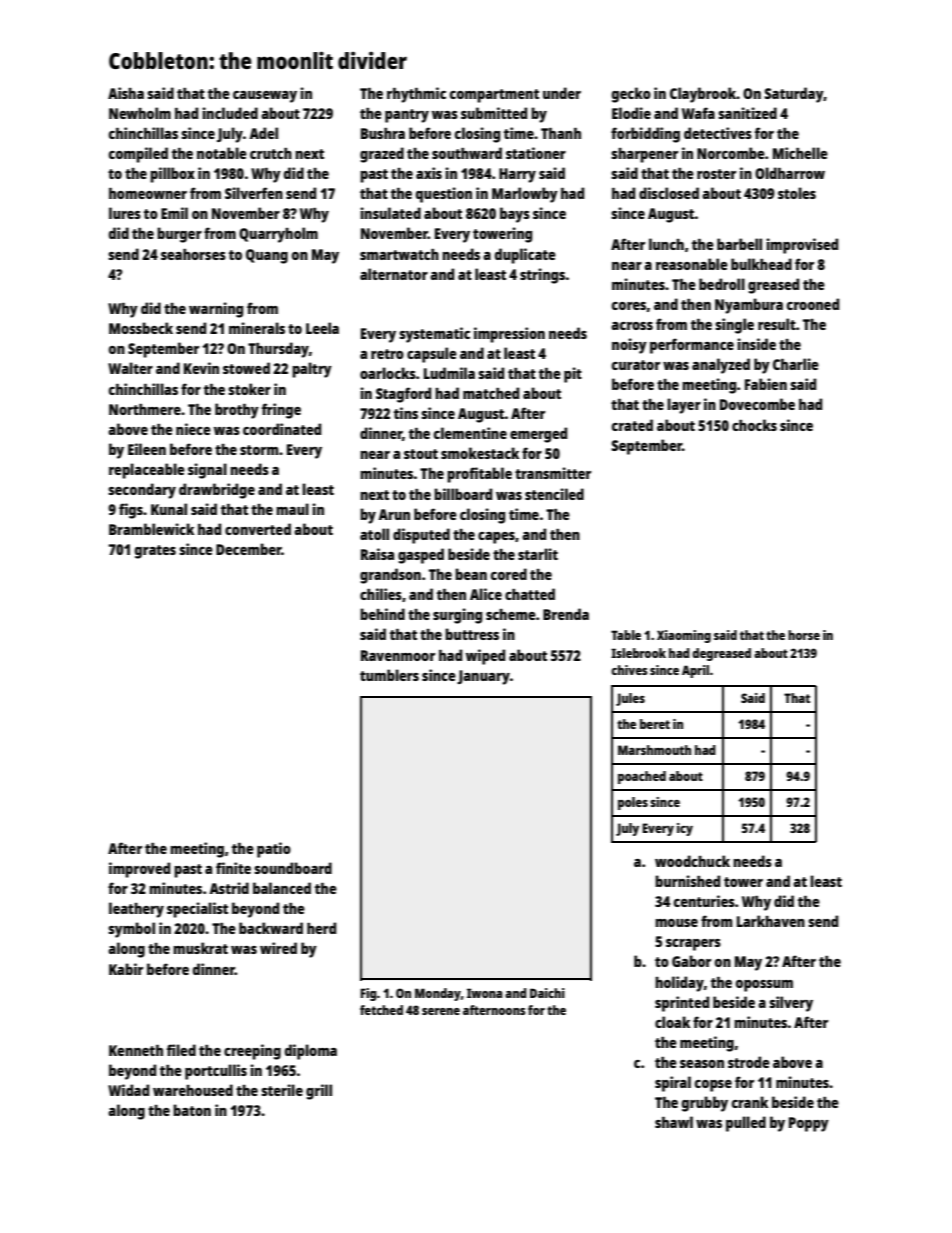  What do you see at coordinates (179, 235) in the screenshot?
I see `burger` at bounding box center [179, 235].
